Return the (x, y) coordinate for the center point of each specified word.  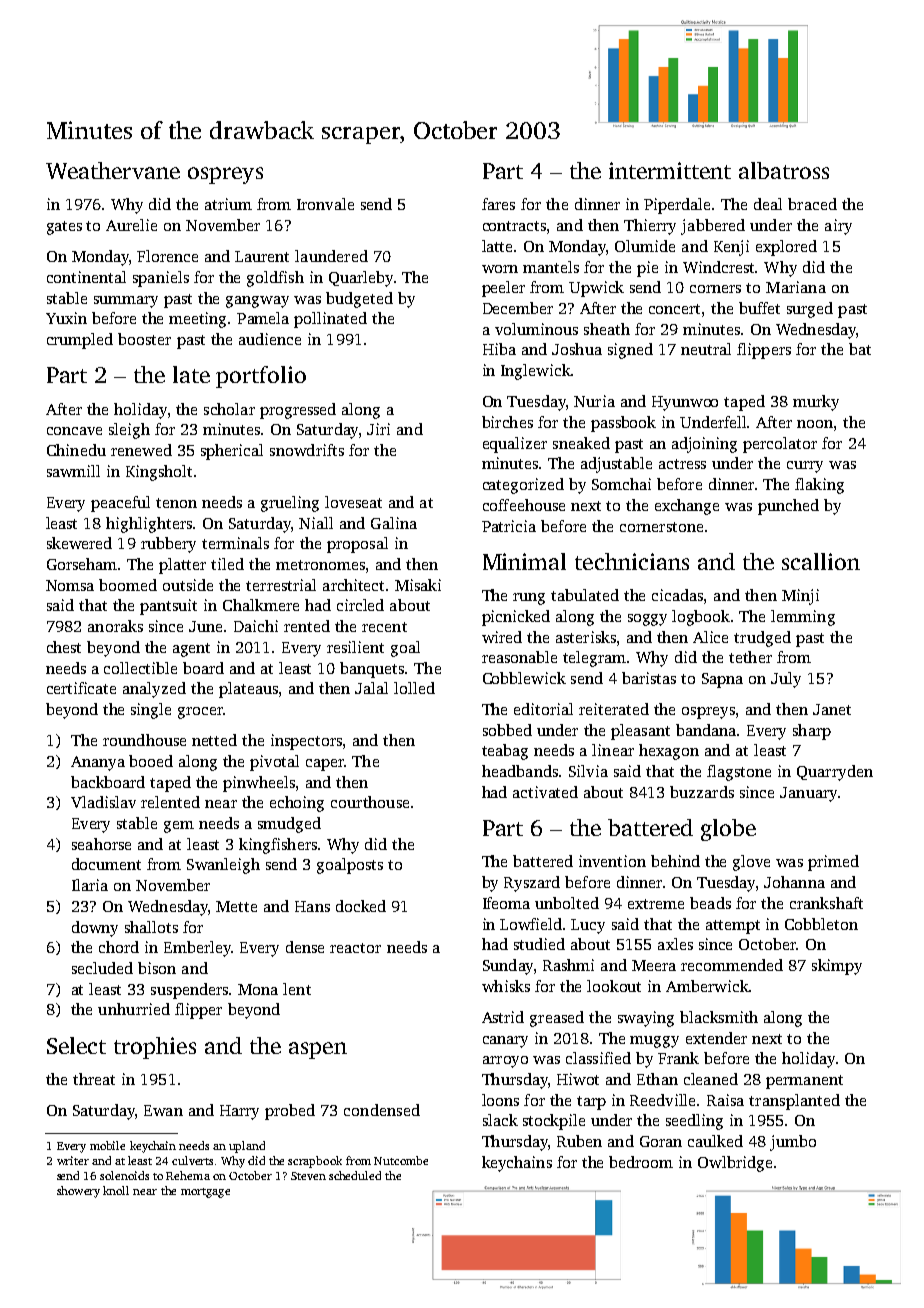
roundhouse (144, 740)
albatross (784, 170)
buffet (759, 308)
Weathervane (113, 170)
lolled (414, 688)
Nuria (594, 401)
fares (498, 204)
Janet (832, 709)
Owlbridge (735, 1164)
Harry (239, 1112)
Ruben (579, 1141)
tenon (176, 503)
